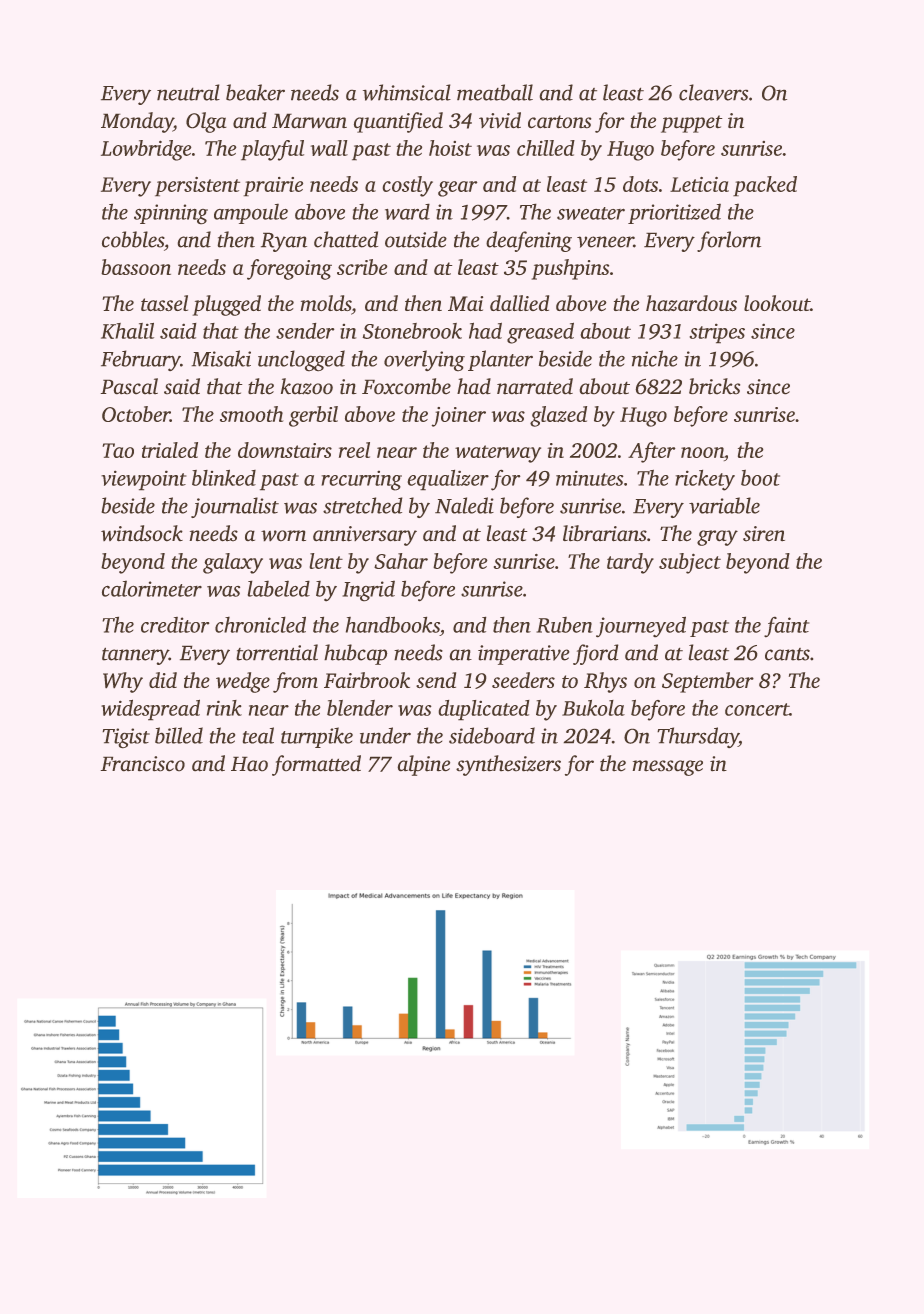 Image resolution: width=924 pixels, height=1314 pixels. I want to click on vivid, so click(500, 120).
